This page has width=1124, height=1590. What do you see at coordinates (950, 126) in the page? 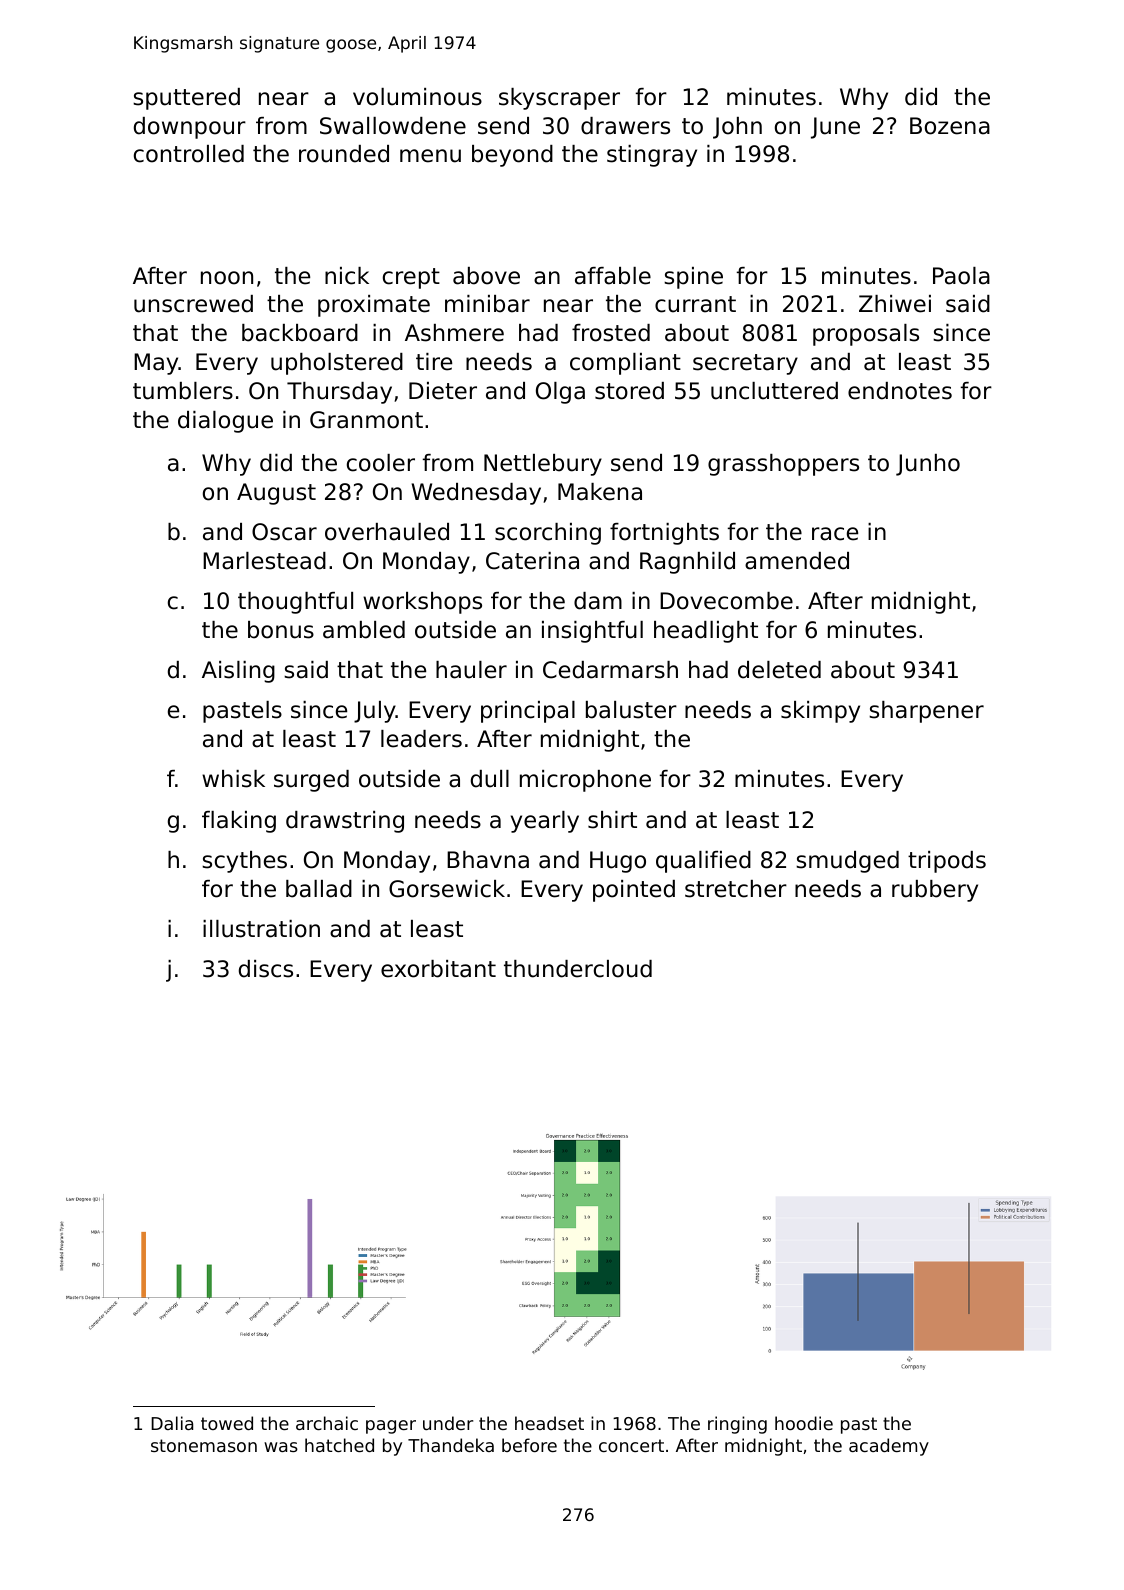
I see `Bozena` at bounding box center [950, 126].
